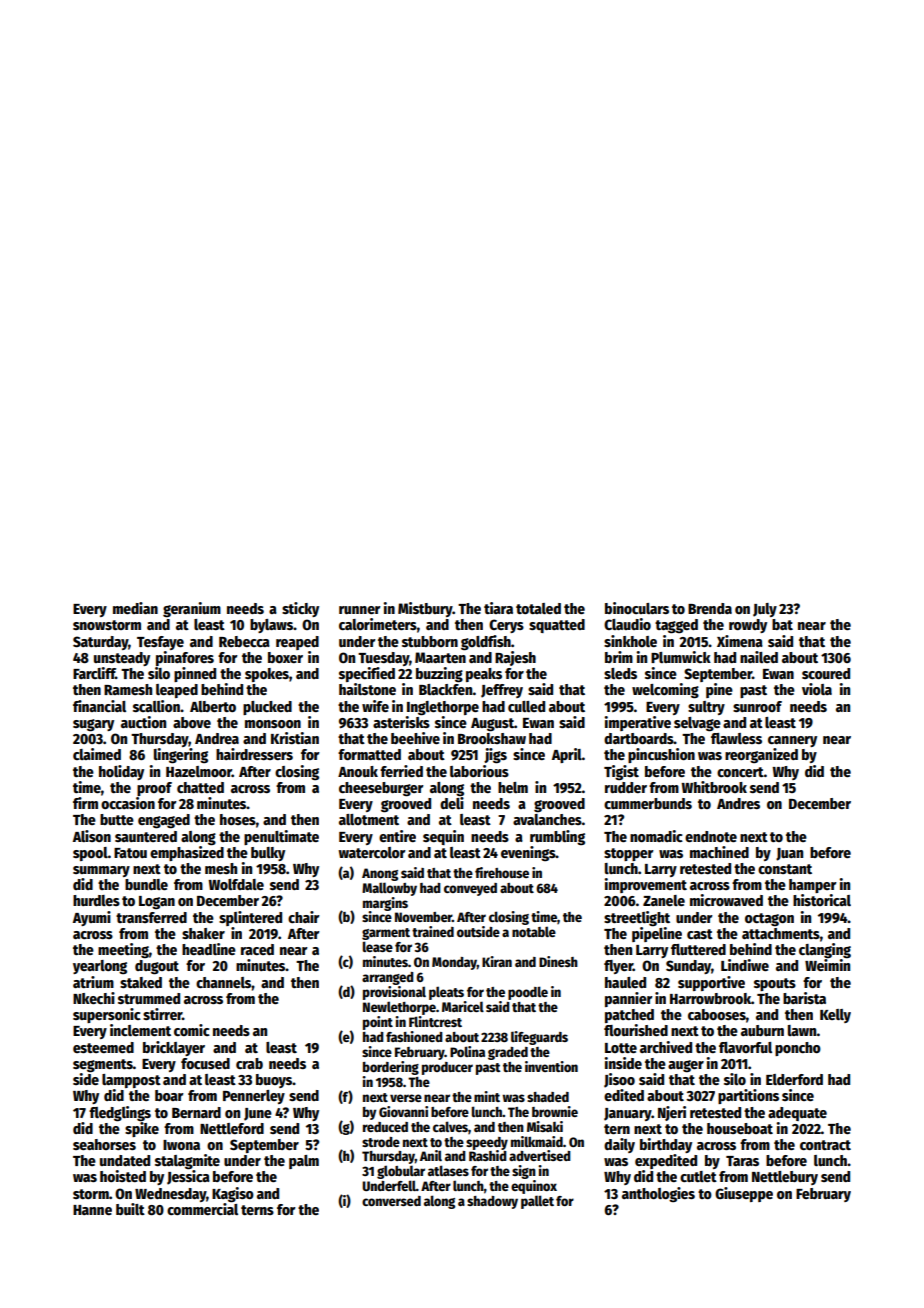 The height and width of the screenshot is (1308, 924). What do you see at coordinates (202, 1208) in the screenshot?
I see `commercial` at bounding box center [202, 1208].
